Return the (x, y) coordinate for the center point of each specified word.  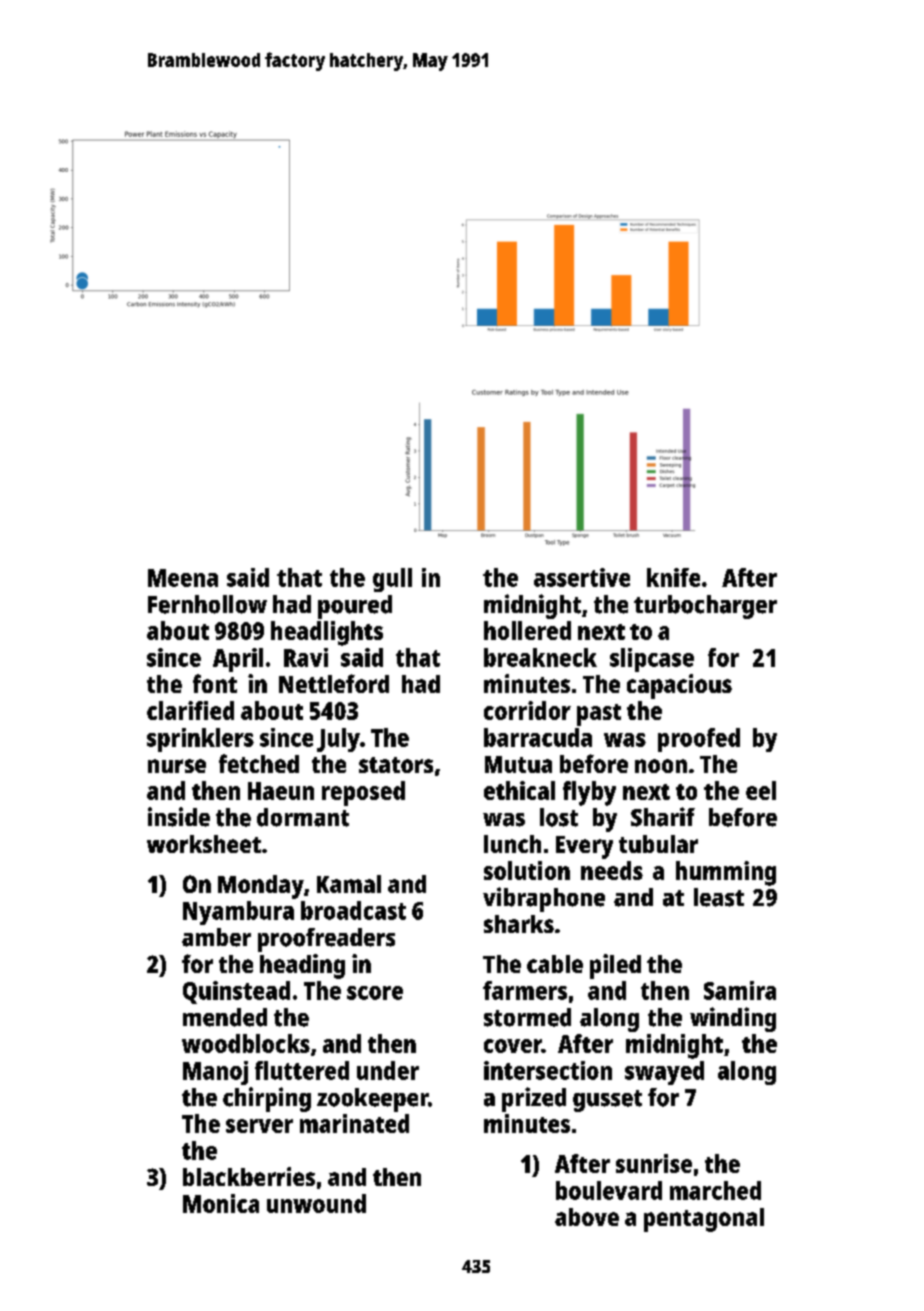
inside (179, 817)
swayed (664, 1073)
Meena (183, 578)
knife (673, 577)
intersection (548, 1070)
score (375, 993)
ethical (519, 790)
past (599, 715)
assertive (582, 577)
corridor (527, 710)
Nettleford (334, 683)
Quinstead (236, 992)
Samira (740, 990)
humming (726, 873)
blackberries (249, 1176)
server (259, 1126)
